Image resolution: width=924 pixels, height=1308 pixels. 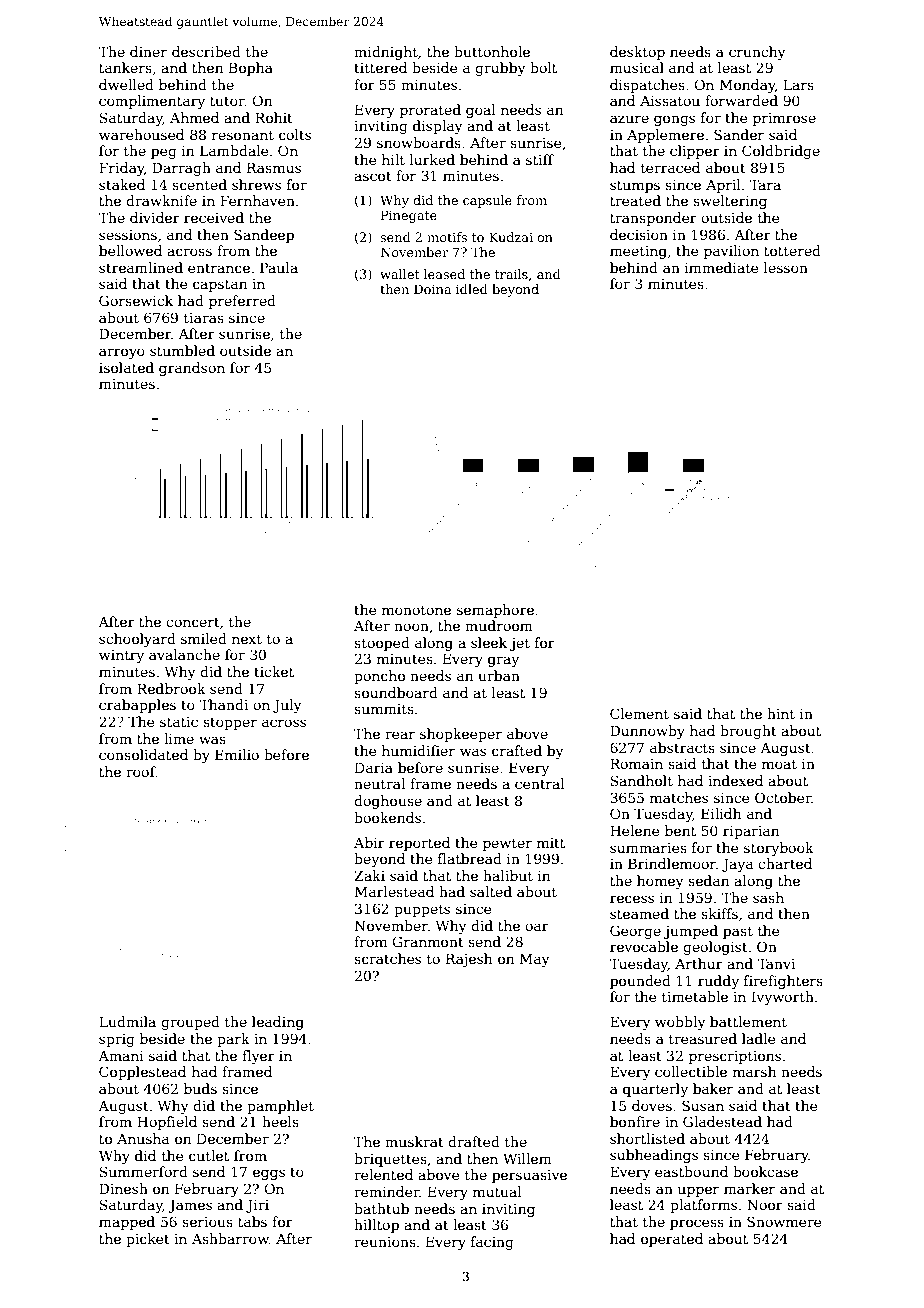 What do you see at coordinates (786, 267) in the document?
I see `lesson` at bounding box center [786, 267].
